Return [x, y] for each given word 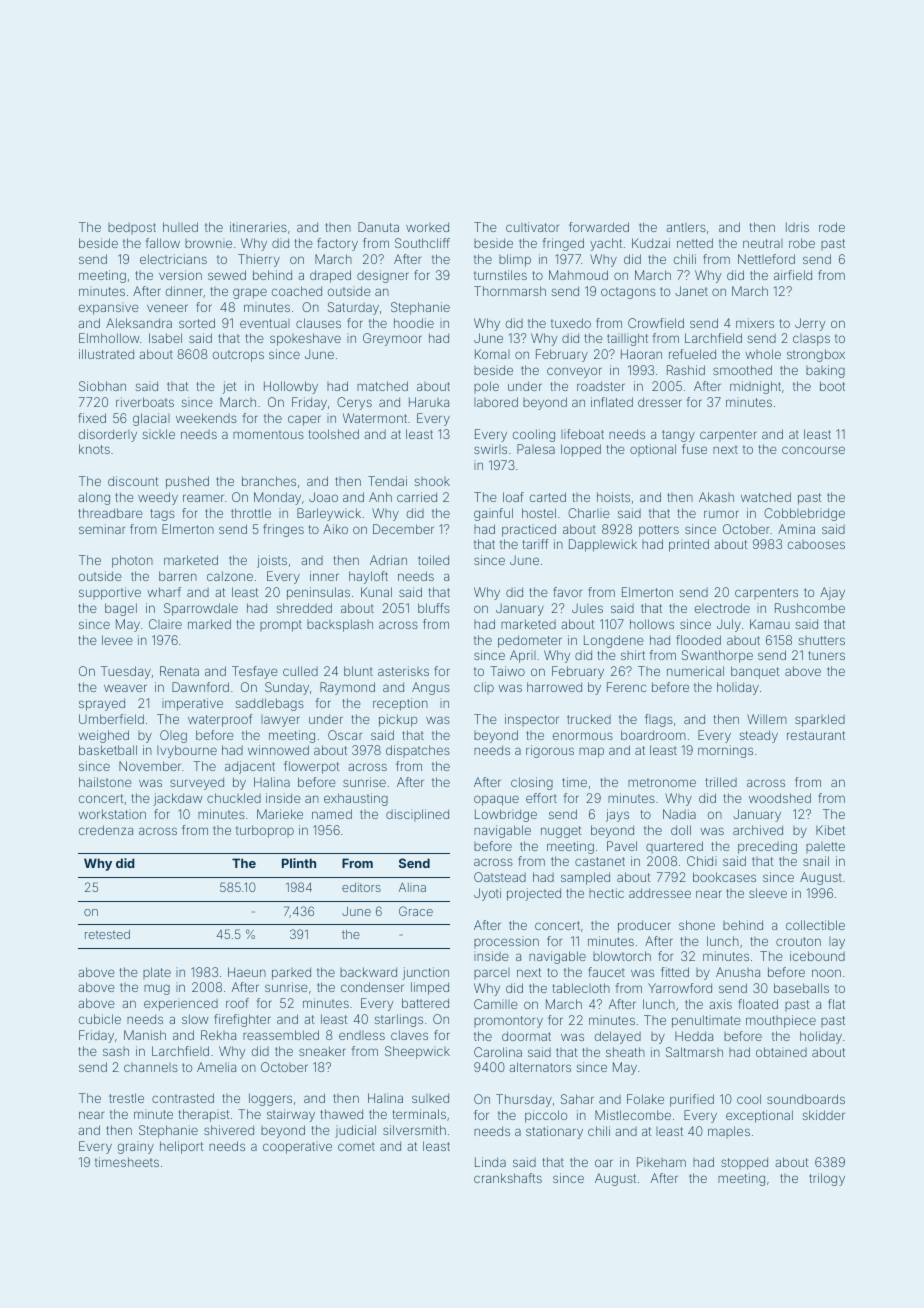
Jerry [810, 324]
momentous [268, 434]
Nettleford [766, 259]
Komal [492, 354]
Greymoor [392, 339]
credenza [106, 830]
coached [297, 291]
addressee [660, 893]
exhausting [356, 799]
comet [356, 1146]
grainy [136, 1147]
